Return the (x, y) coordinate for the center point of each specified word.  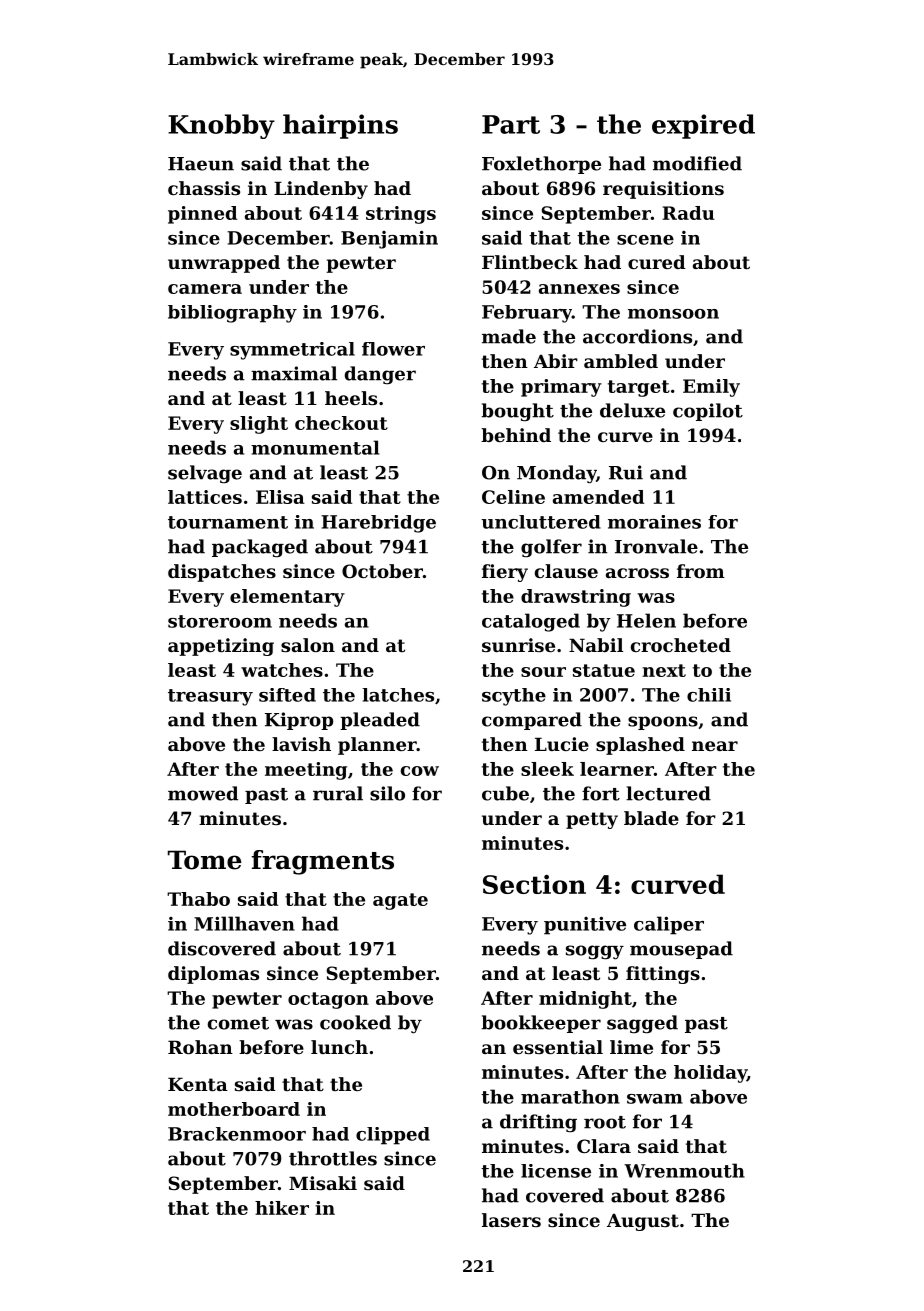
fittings (663, 975)
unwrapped (224, 264)
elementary (287, 598)
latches (398, 695)
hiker (282, 1208)
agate (400, 901)
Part (511, 124)
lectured (668, 793)
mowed (203, 793)
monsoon (673, 314)
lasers (511, 1220)
